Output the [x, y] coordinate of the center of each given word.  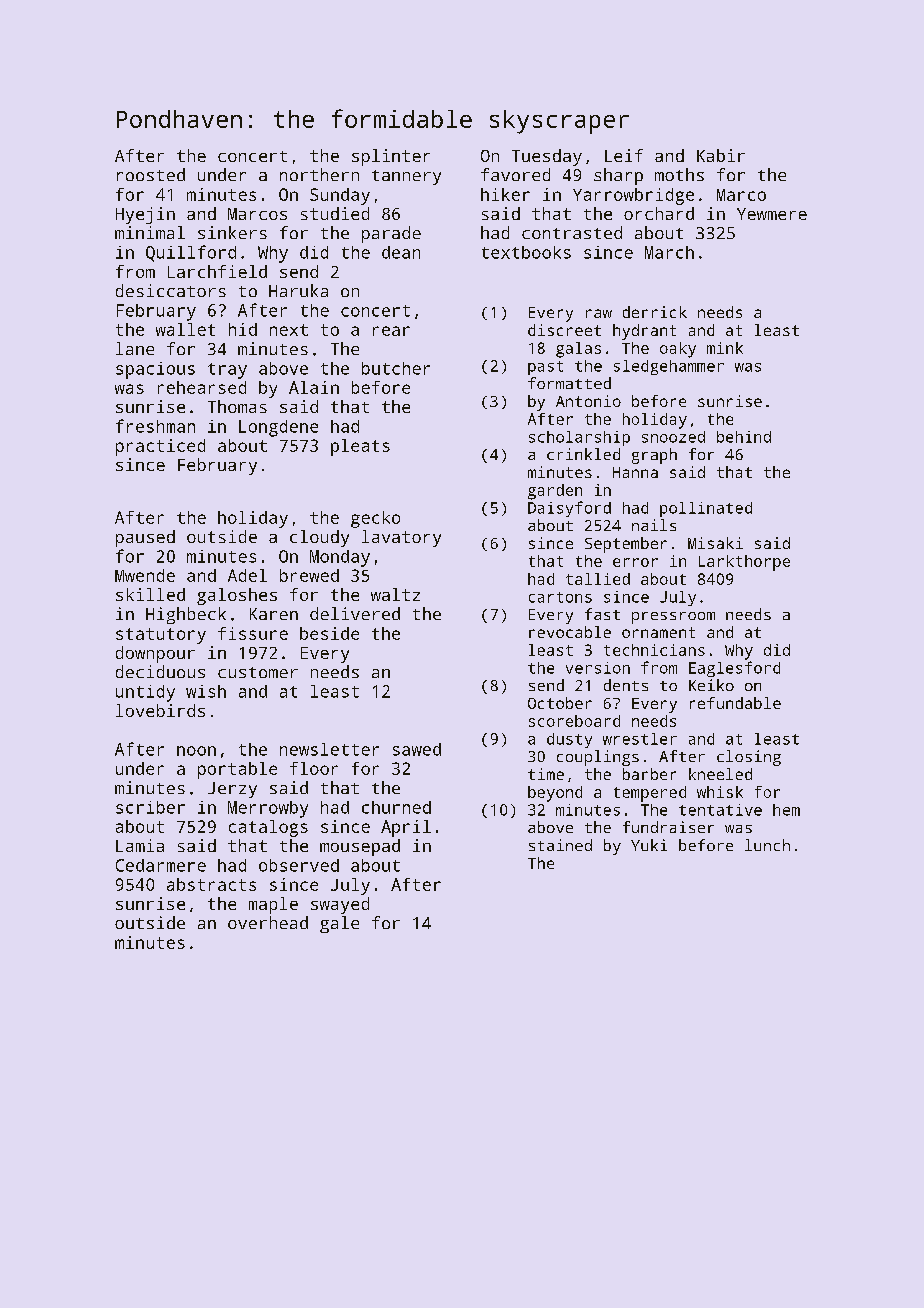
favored [515, 174]
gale [339, 924]
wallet [185, 329]
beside [329, 633]
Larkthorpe [744, 563]
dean [401, 252]
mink [725, 348]
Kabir [721, 155]
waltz [395, 594]
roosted [151, 174]
